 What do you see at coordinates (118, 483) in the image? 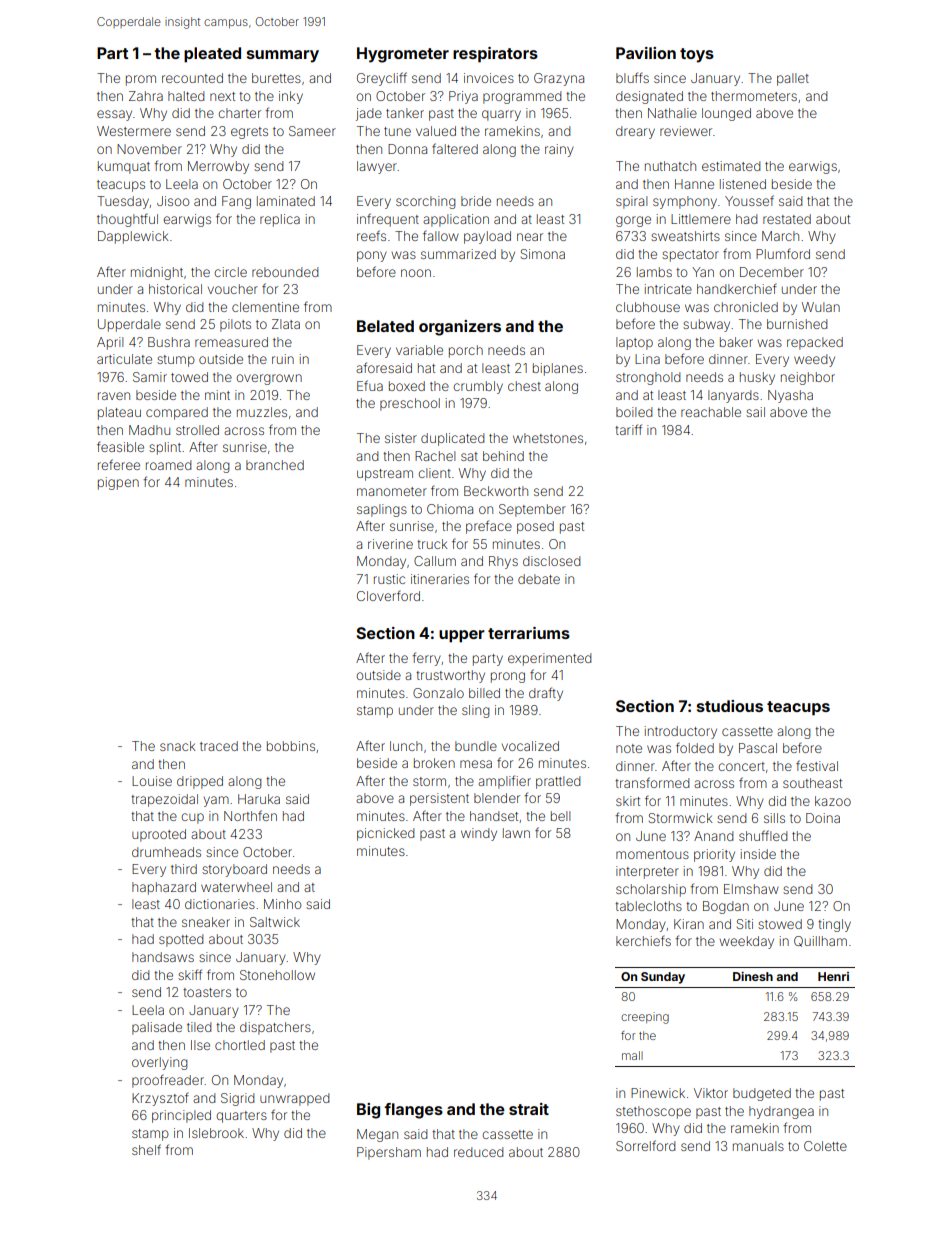
I see `pigpen` at bounding box center [118, 483].
